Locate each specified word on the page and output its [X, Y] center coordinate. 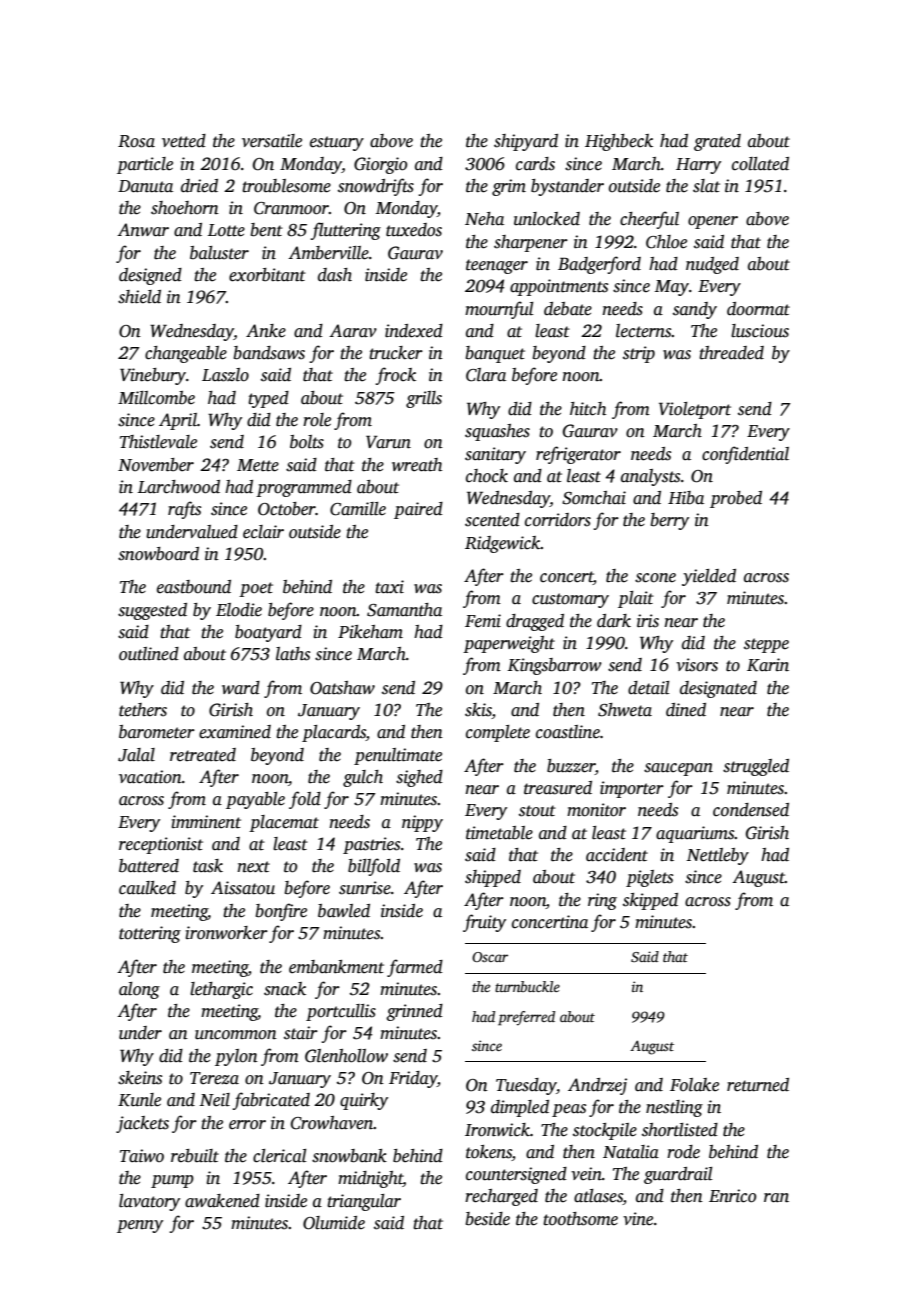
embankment [336, 967]
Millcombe [156, 398]
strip [639, 354]
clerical [280, 1156]
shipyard [526, 142]
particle [145, 165]
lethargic [221, 990]
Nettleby [717, 856]
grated [717, 142]
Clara [486, 375]
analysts [650, 477]
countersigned [516, 1175]
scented [492, 520]
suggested [152, 611]
